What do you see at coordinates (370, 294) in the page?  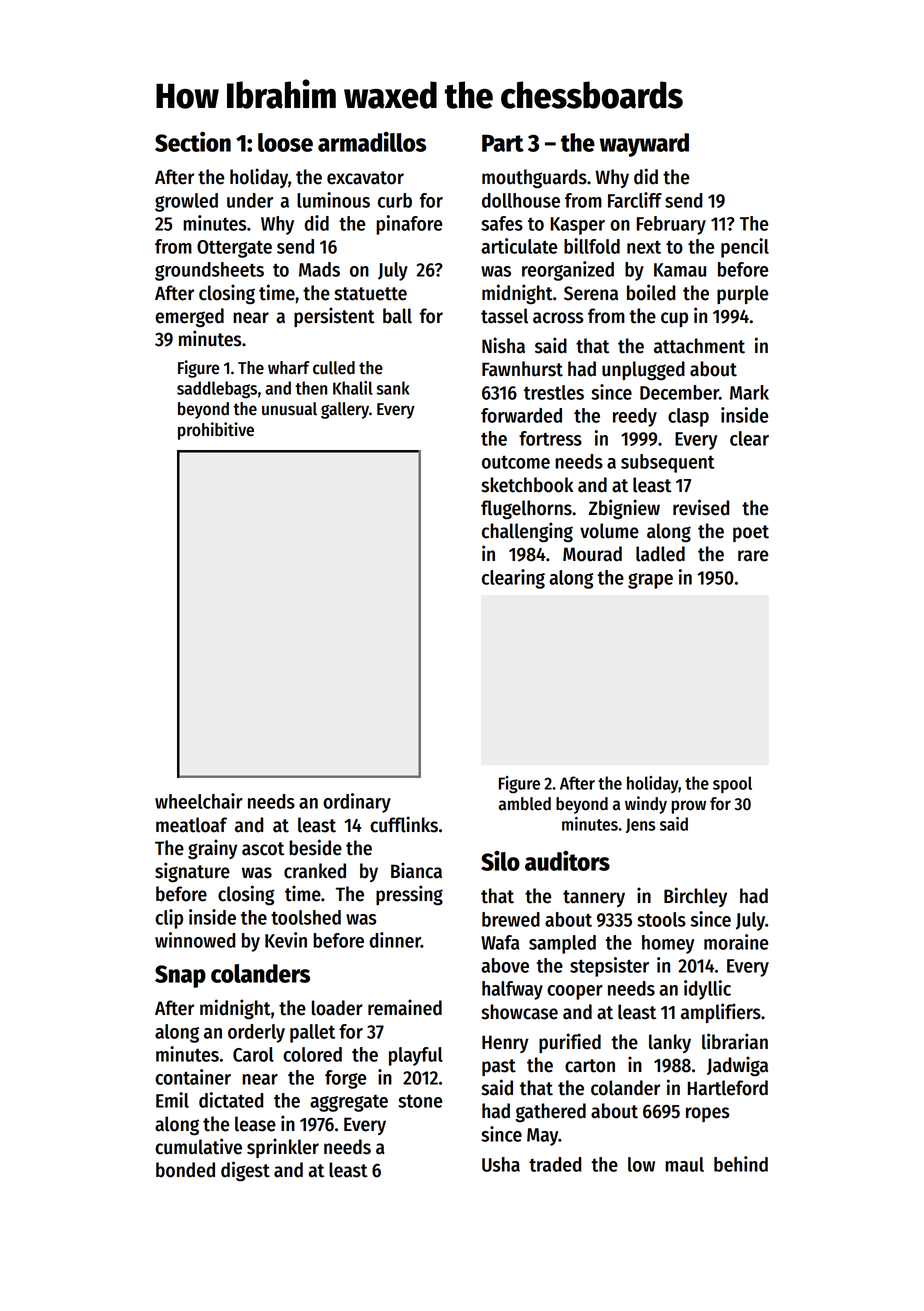 I see `statuette` at bounding box center [370, 294].
